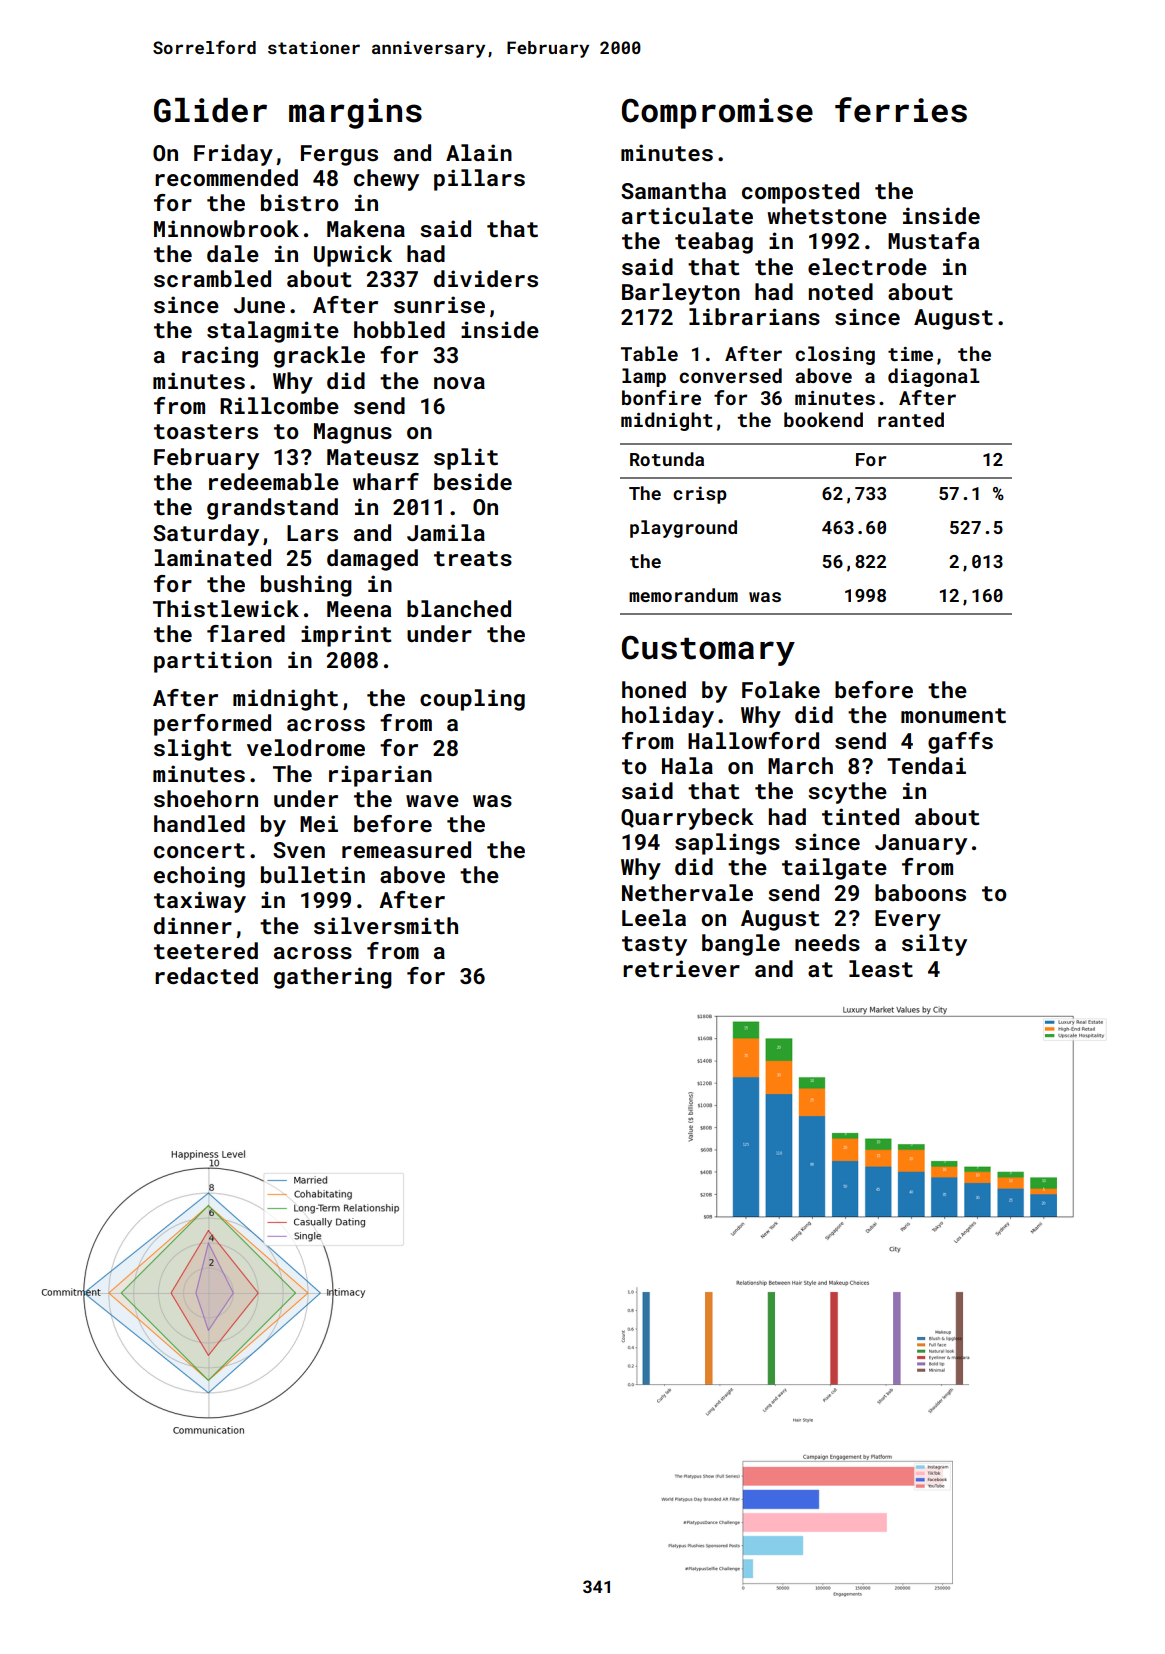 The height and width of the screenshot is (1654, 1165). Describe the element at coordinates (654, 946) in the screenshot. I see `tasty` at that location.
